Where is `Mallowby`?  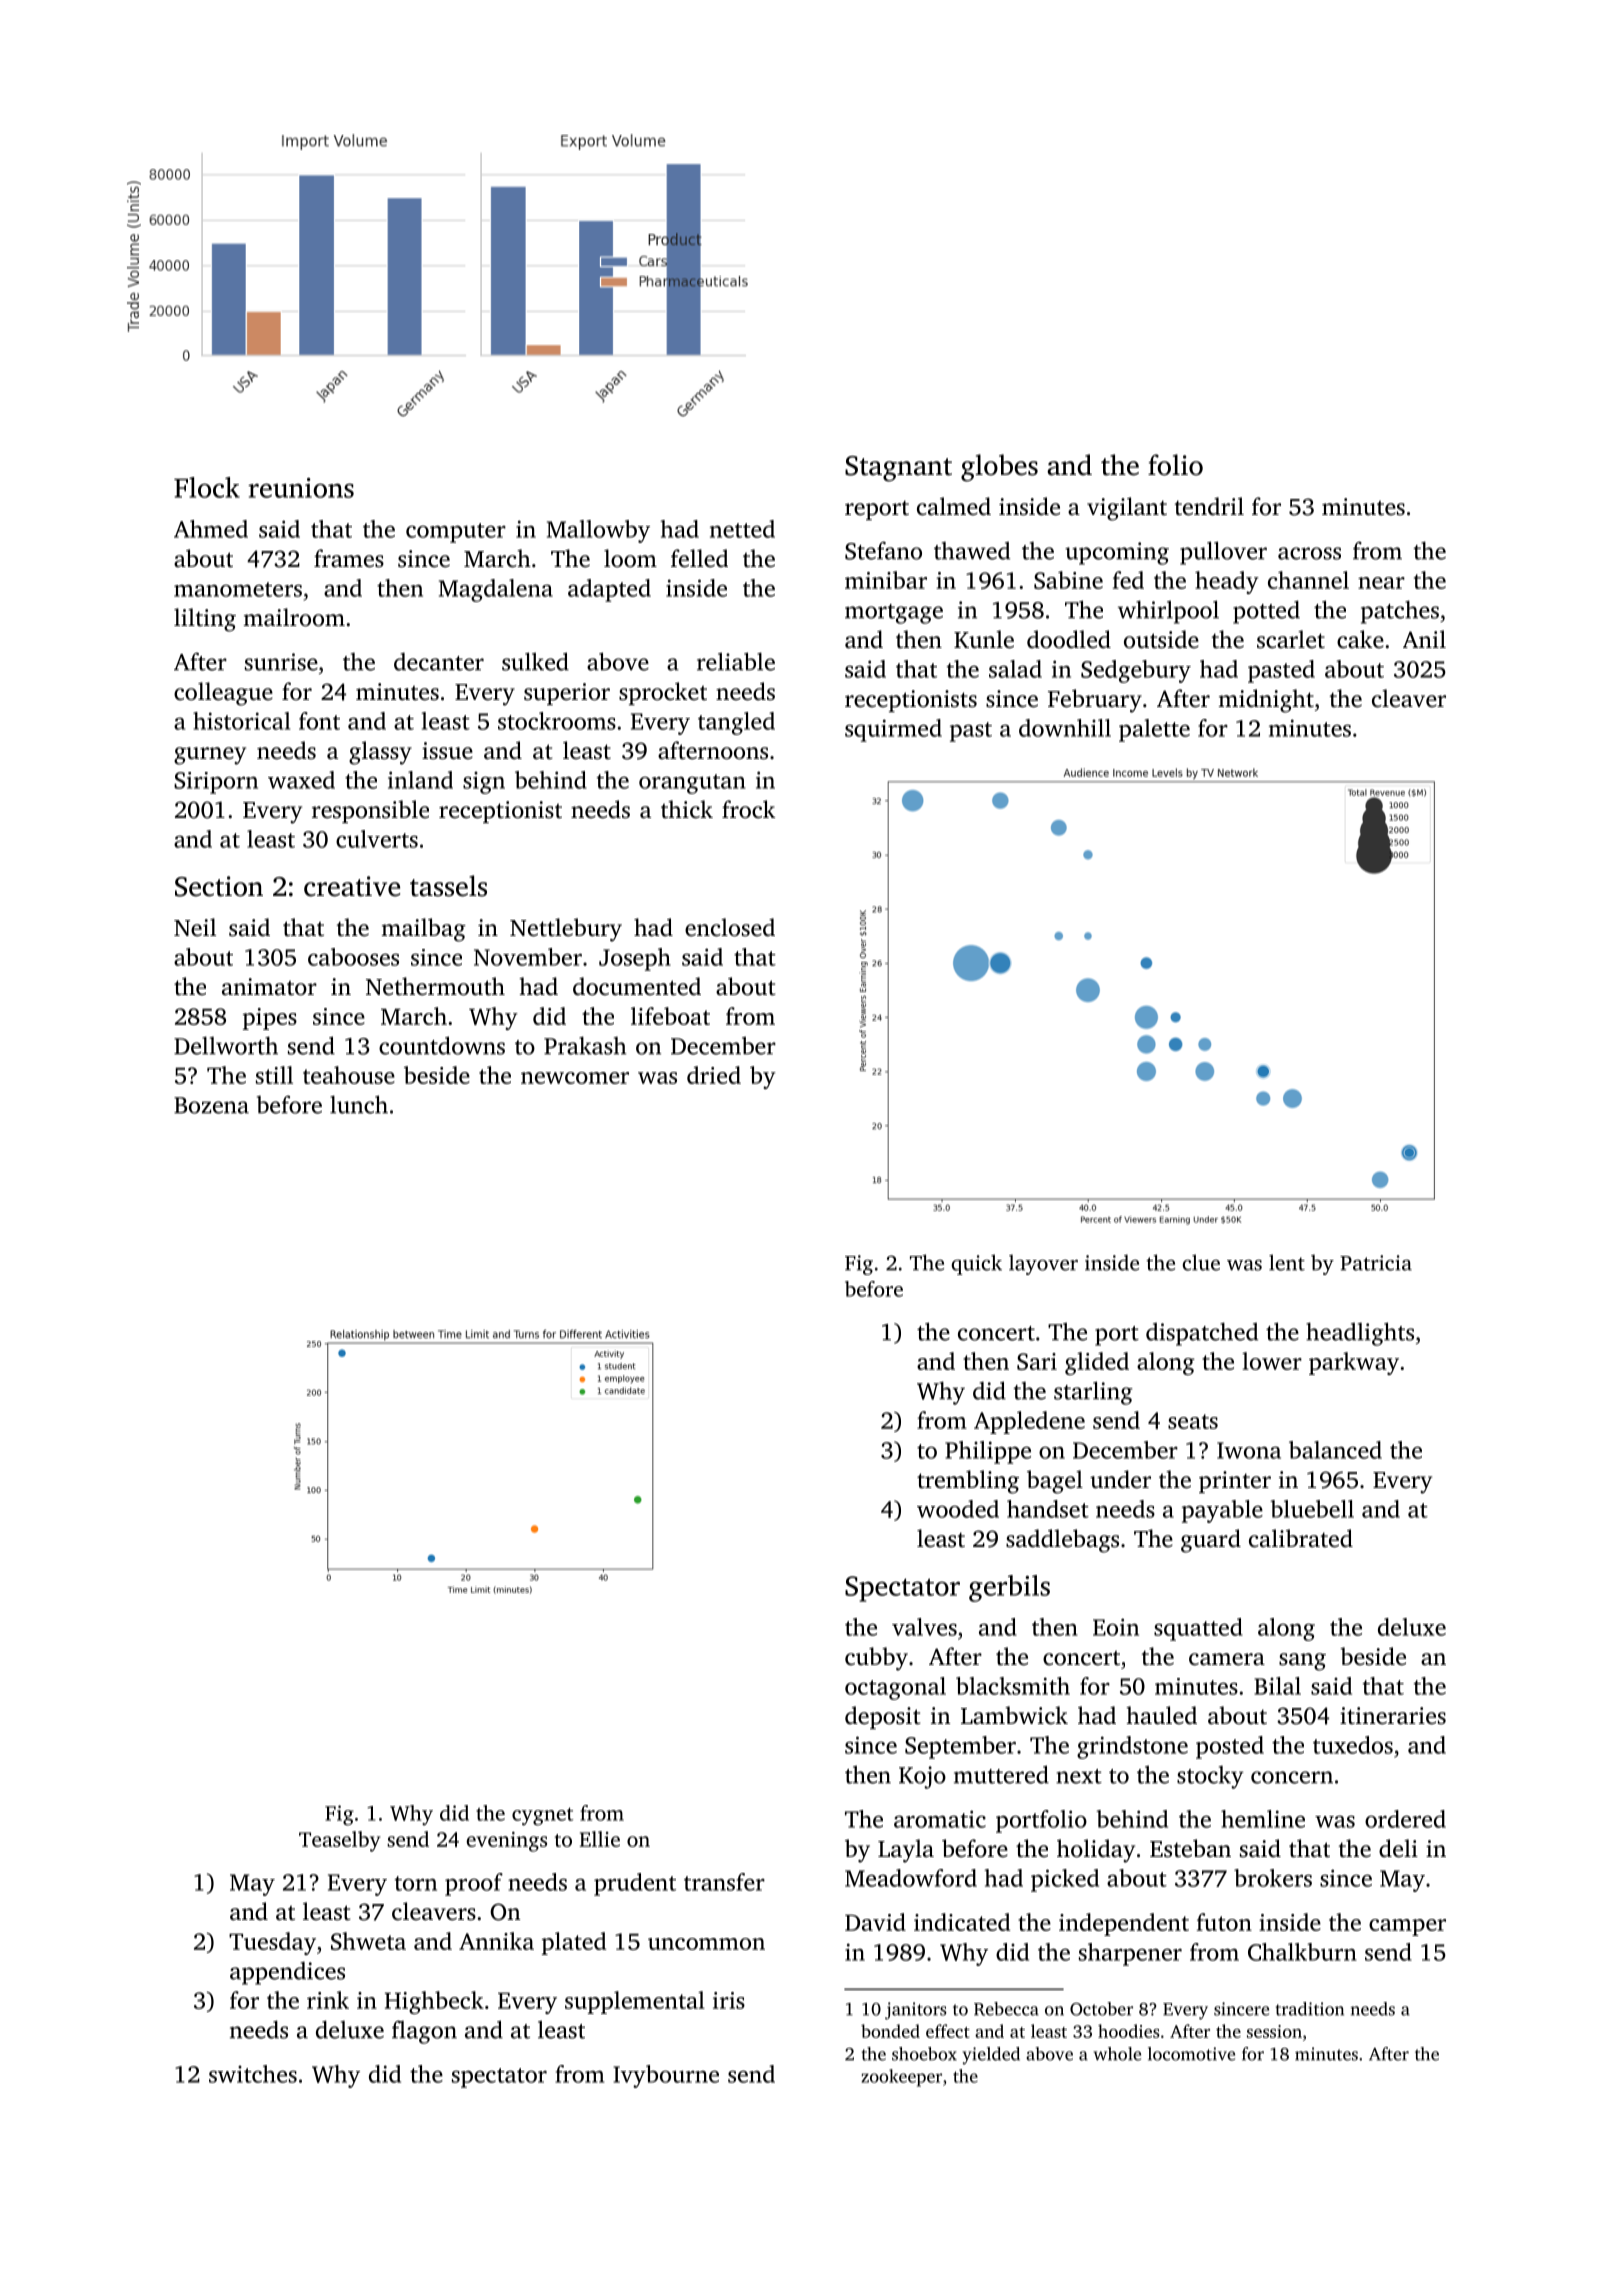 Mallowby is located at coordinates (598, 531).
